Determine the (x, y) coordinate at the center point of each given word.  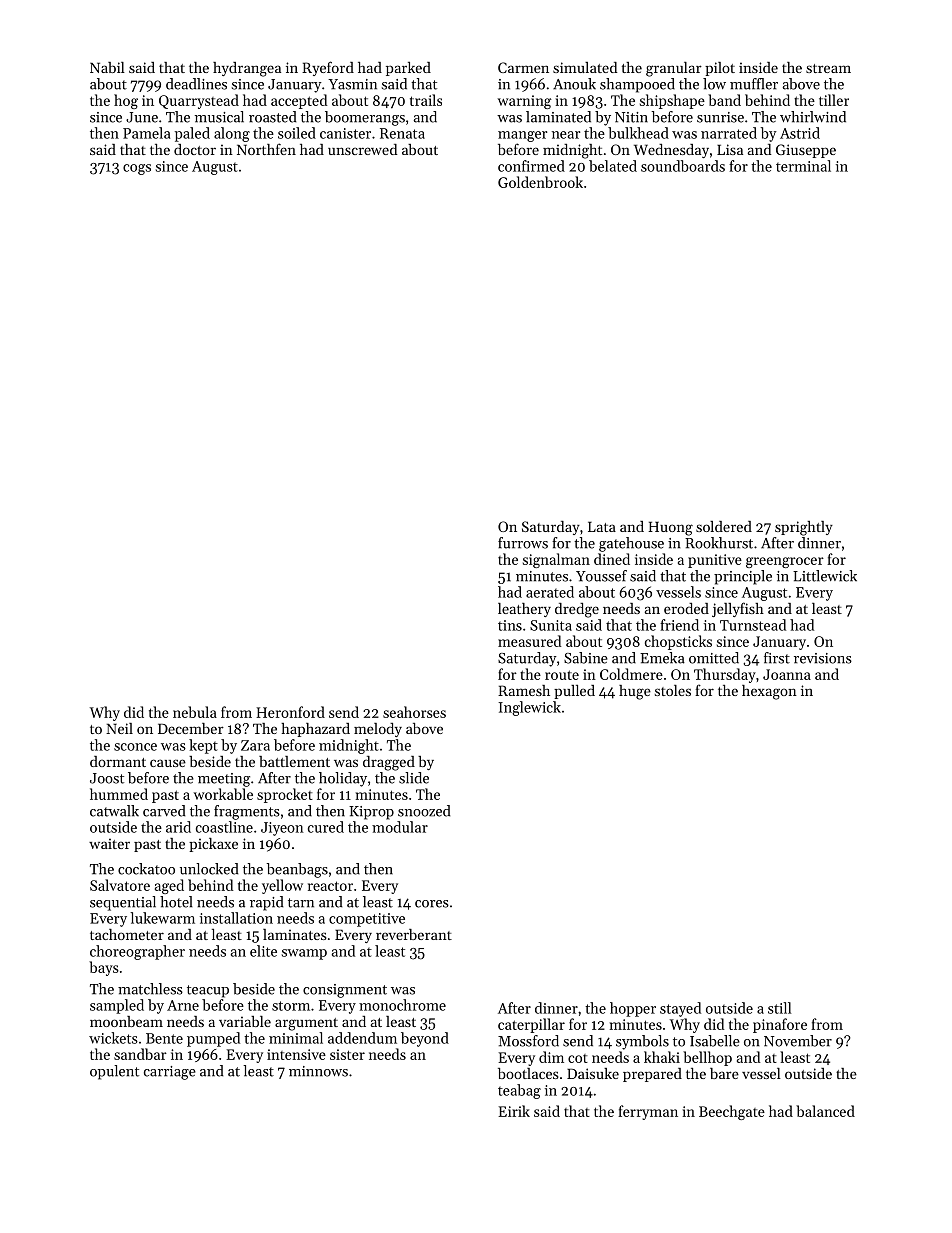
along (232, 134)
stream (828, 68)
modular (400, 827)
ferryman (648, 1112)
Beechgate (732, 1112)
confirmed (531, 166)
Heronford (290, 712)
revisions (823, 658)
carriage (170, 1073)
